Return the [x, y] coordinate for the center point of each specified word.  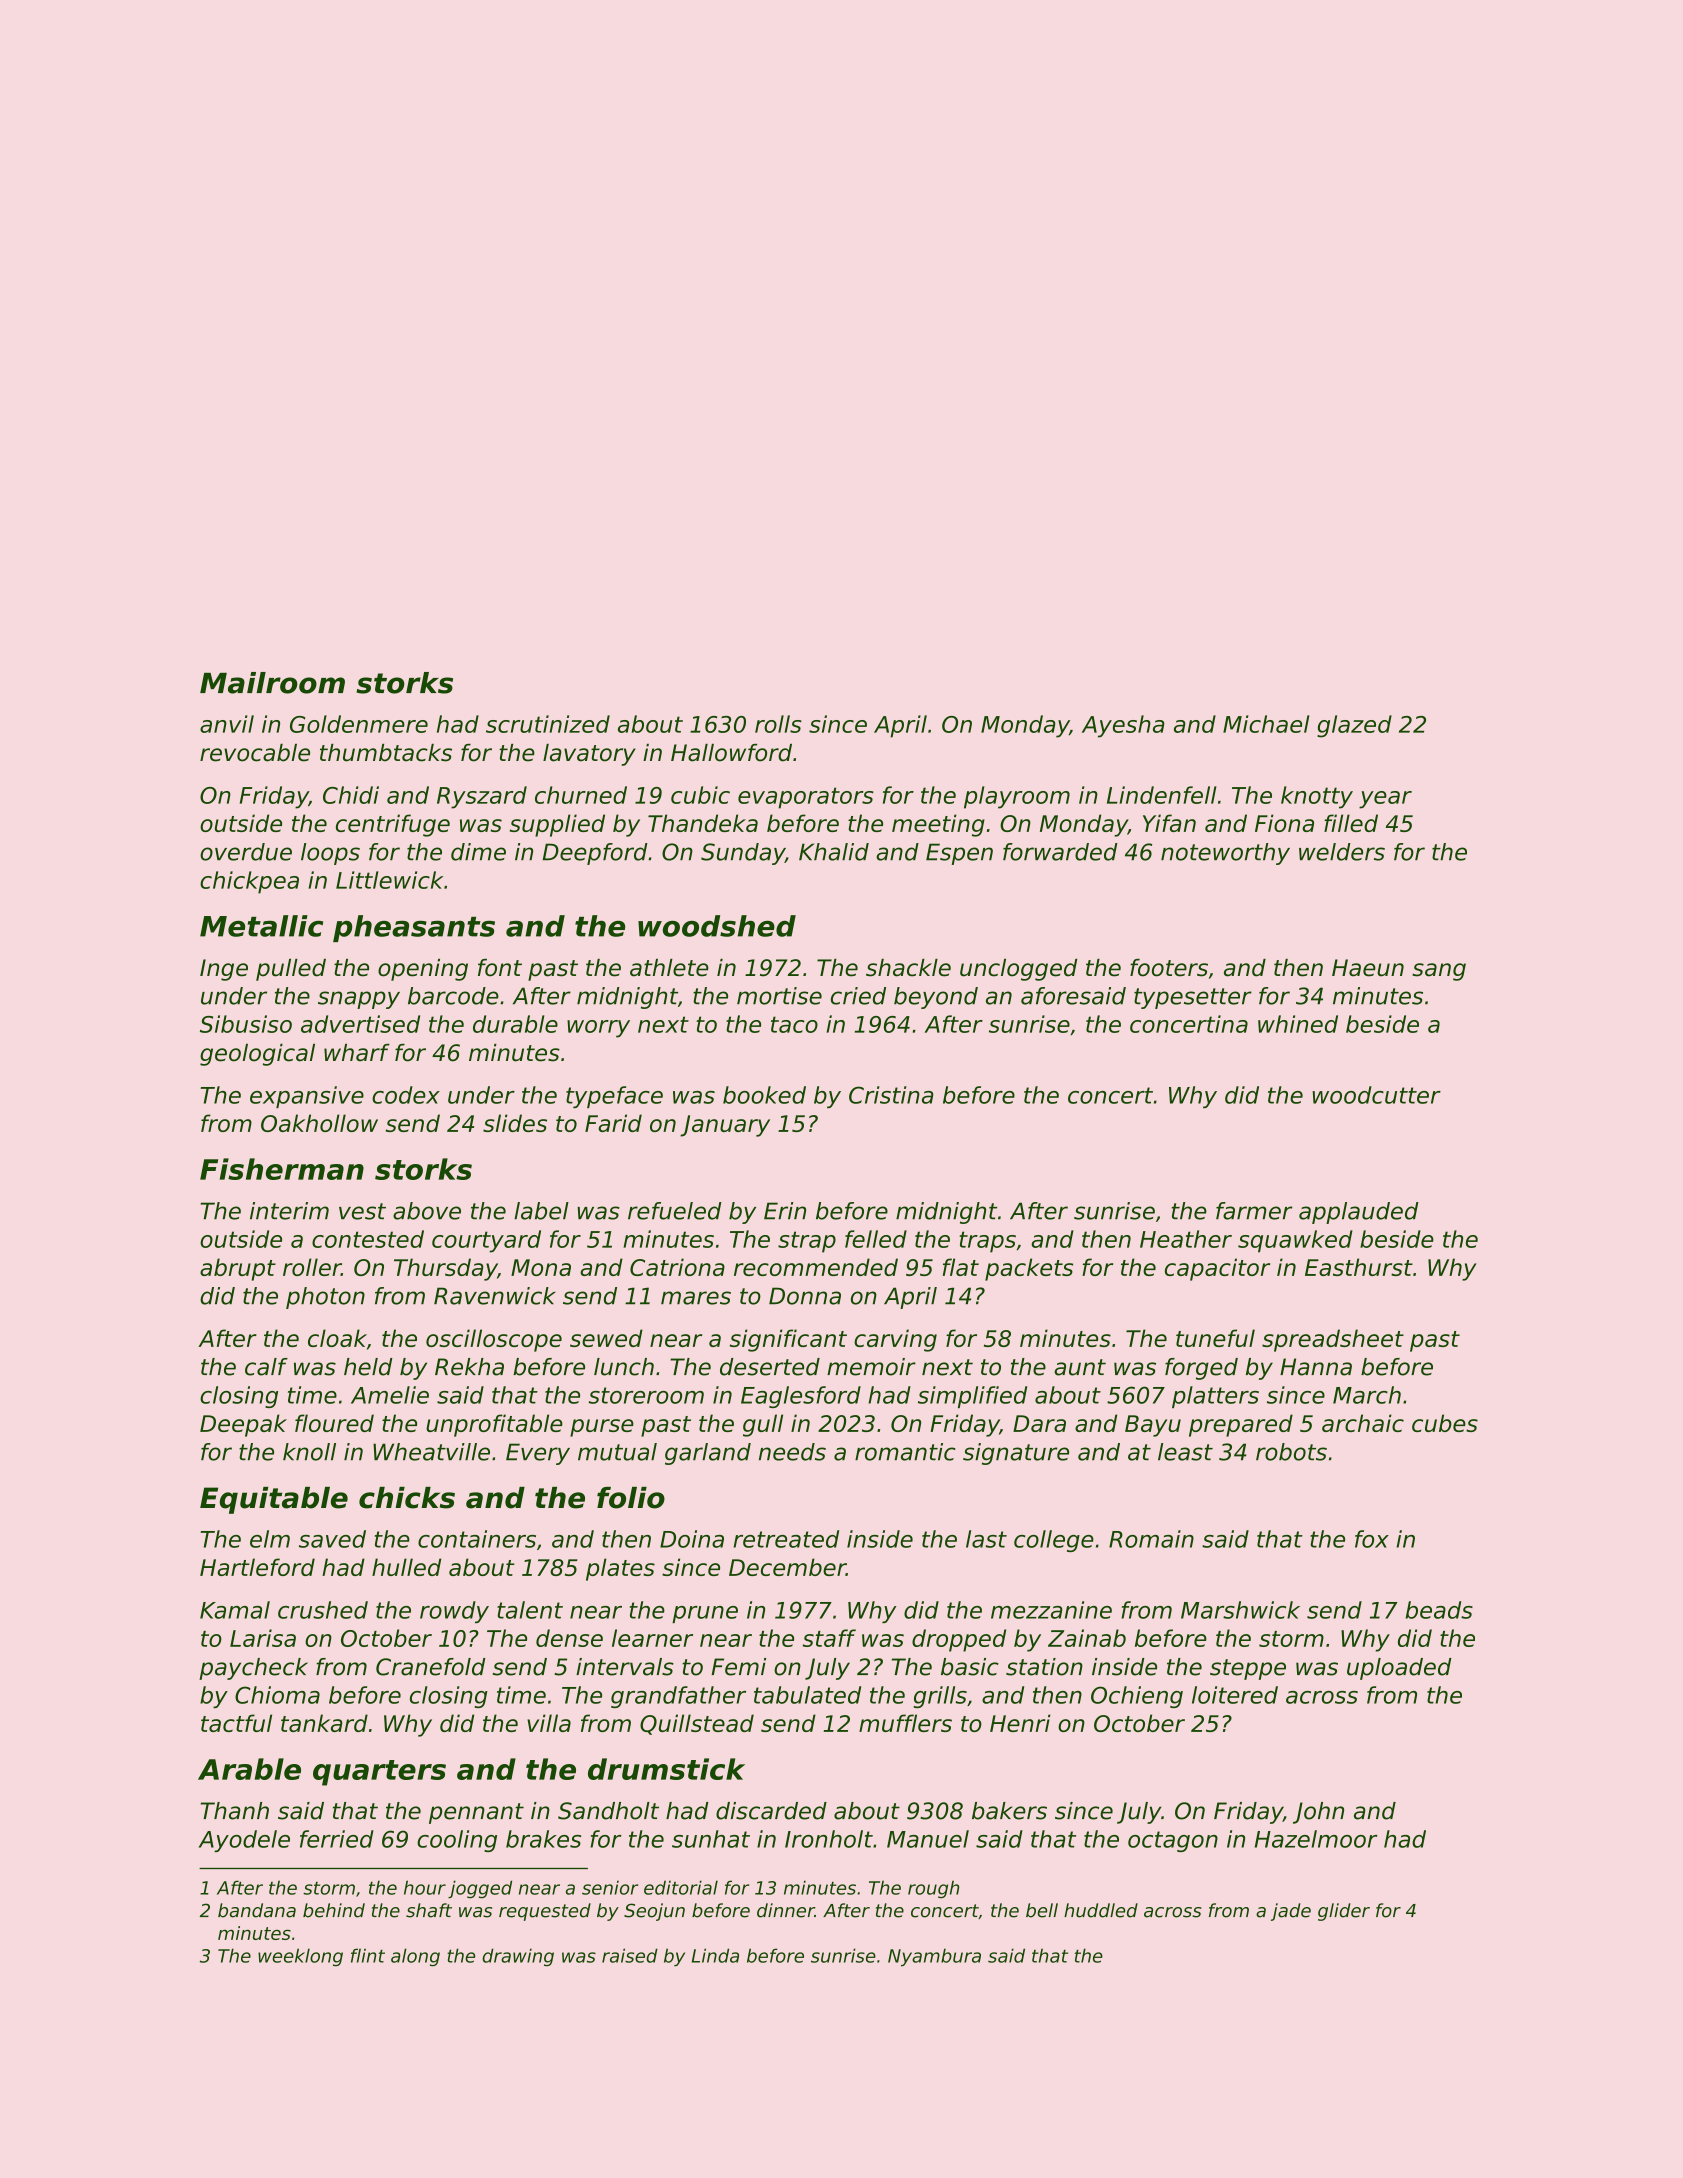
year [1385, 800]
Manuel [928, 1839]
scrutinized [548, 724]
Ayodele [244, 1841]
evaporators [806, 798]
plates [620, 1569]
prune [705, 1614]
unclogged [1018, 970]
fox [1372, 1539]
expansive [307, 1097]
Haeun [1368, 968]
